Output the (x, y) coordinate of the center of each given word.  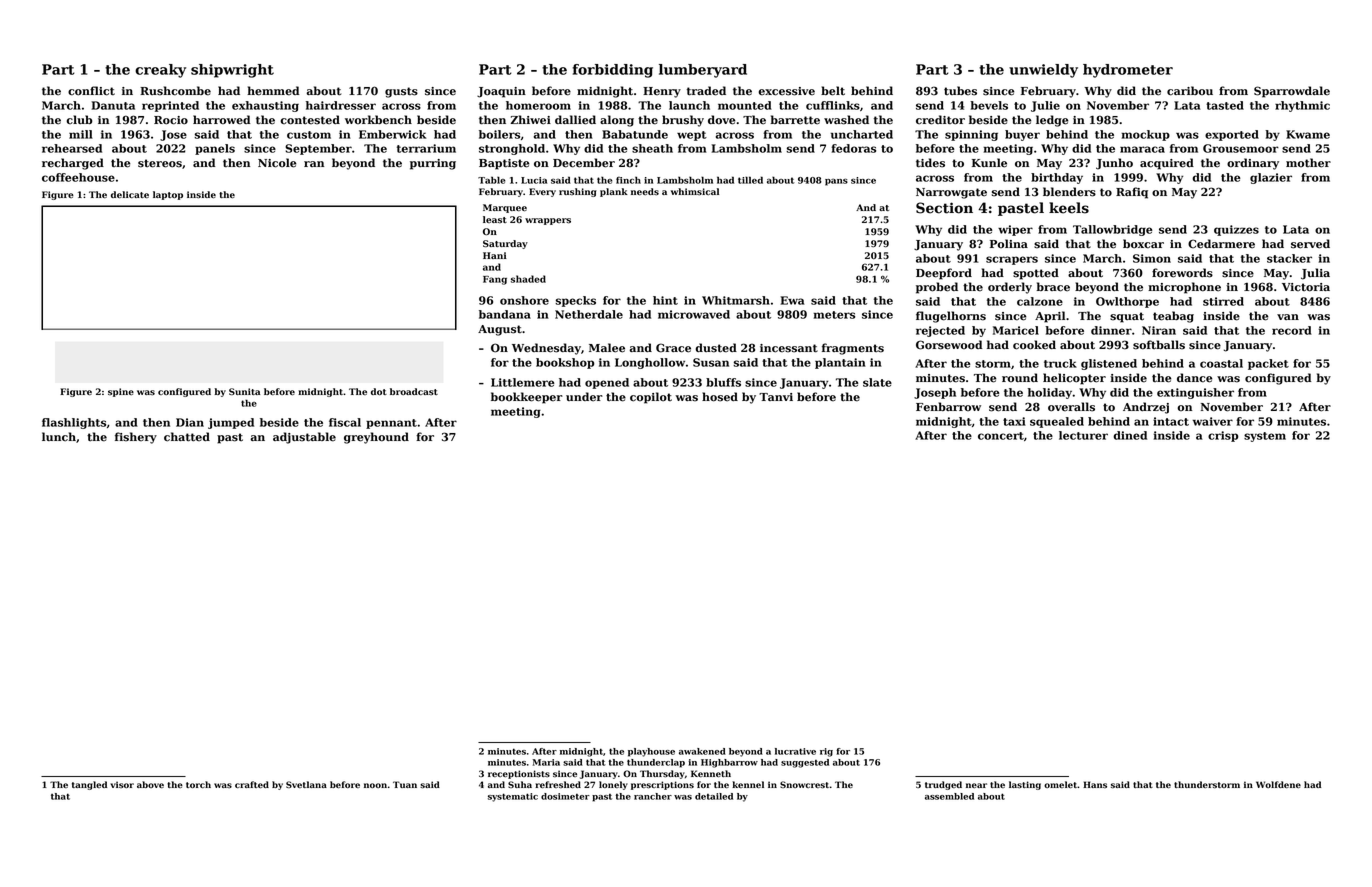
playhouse (651, 752)
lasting (1025, 785)
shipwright (232, 71)
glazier (1271, 178)
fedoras (853, 148)
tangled (89, 785)
